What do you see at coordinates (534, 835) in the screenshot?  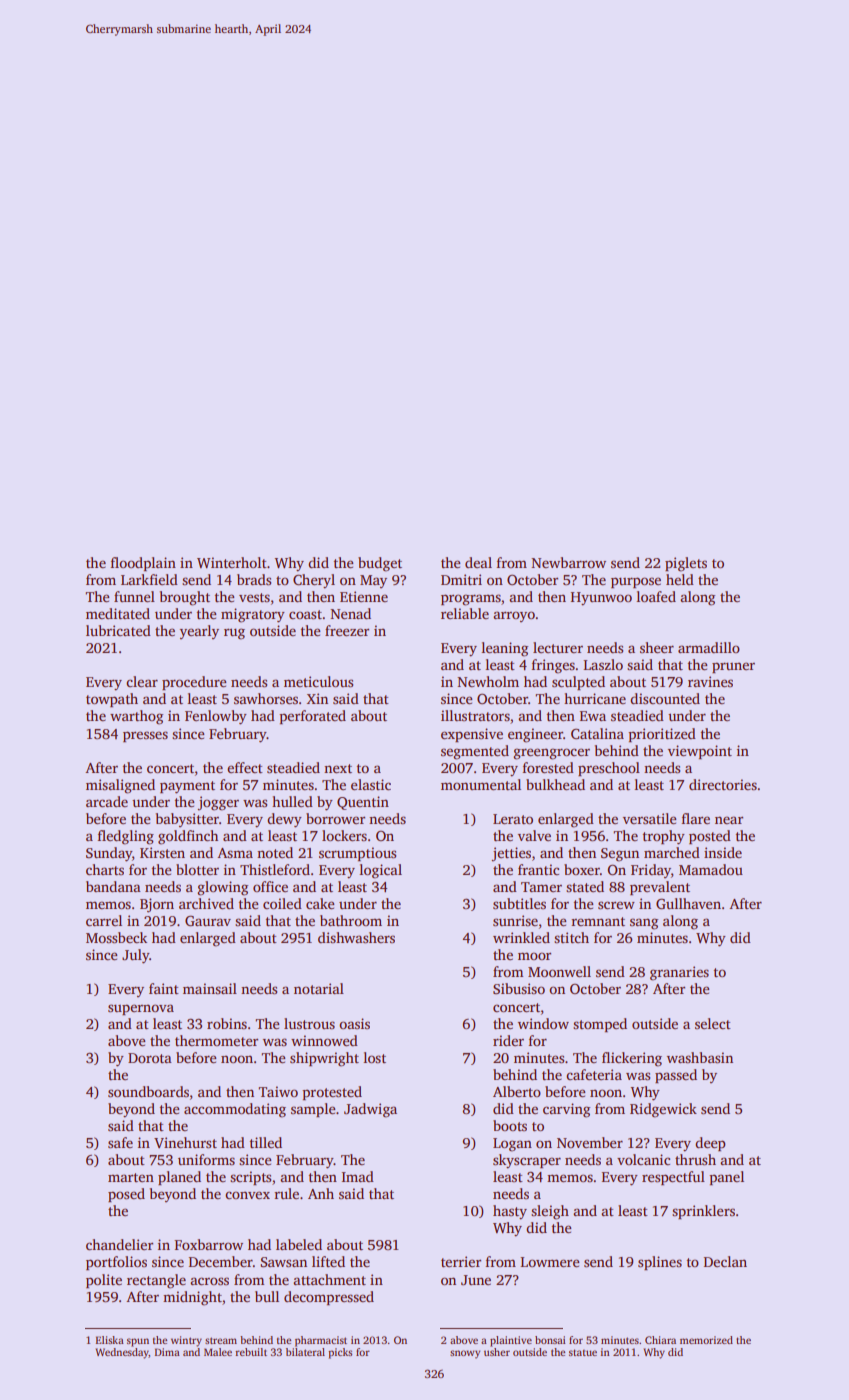 I see `valve` at bounding box center [534, 835].
